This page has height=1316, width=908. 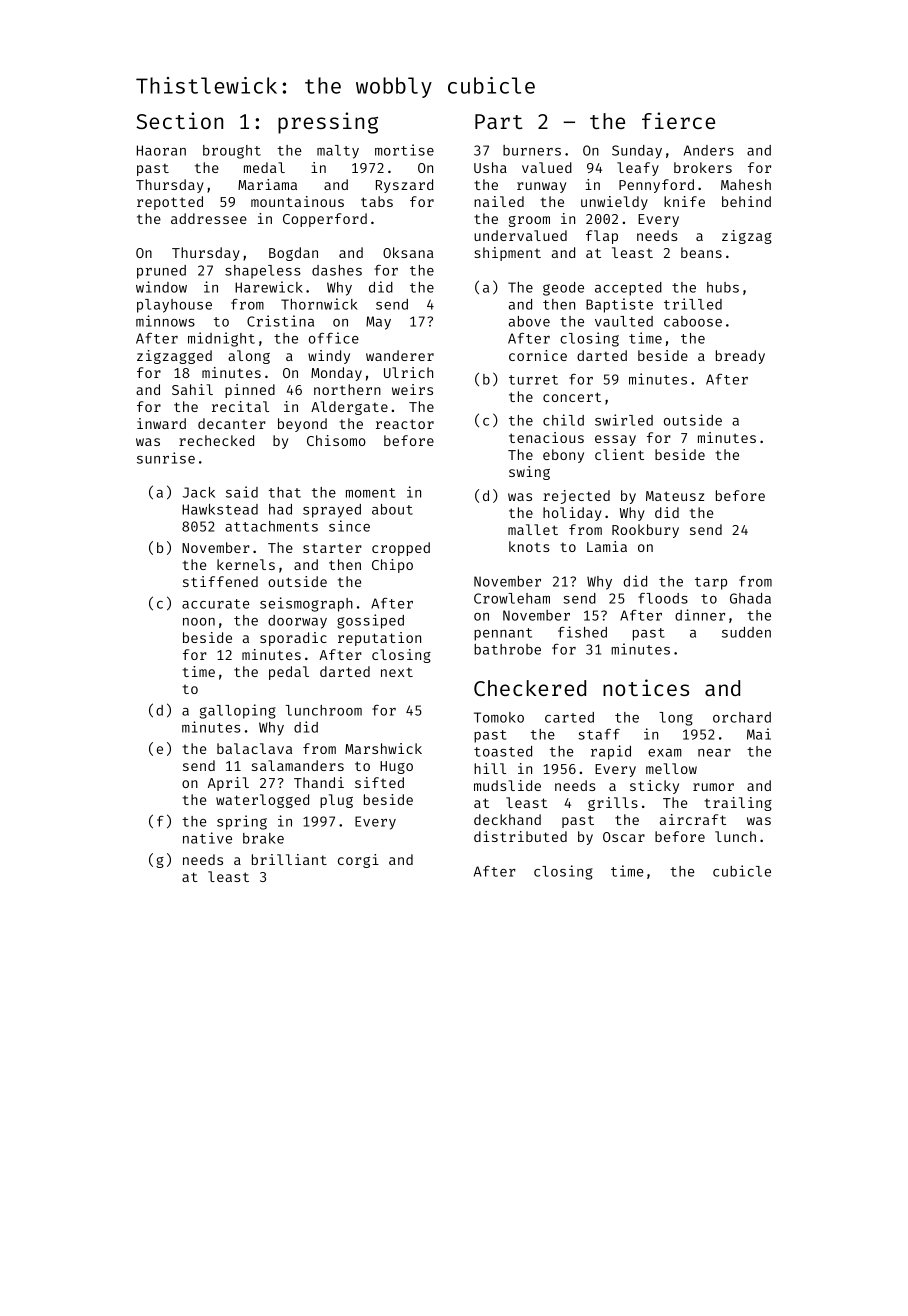 I want to click on midnight, so click(x=221, y=339).
